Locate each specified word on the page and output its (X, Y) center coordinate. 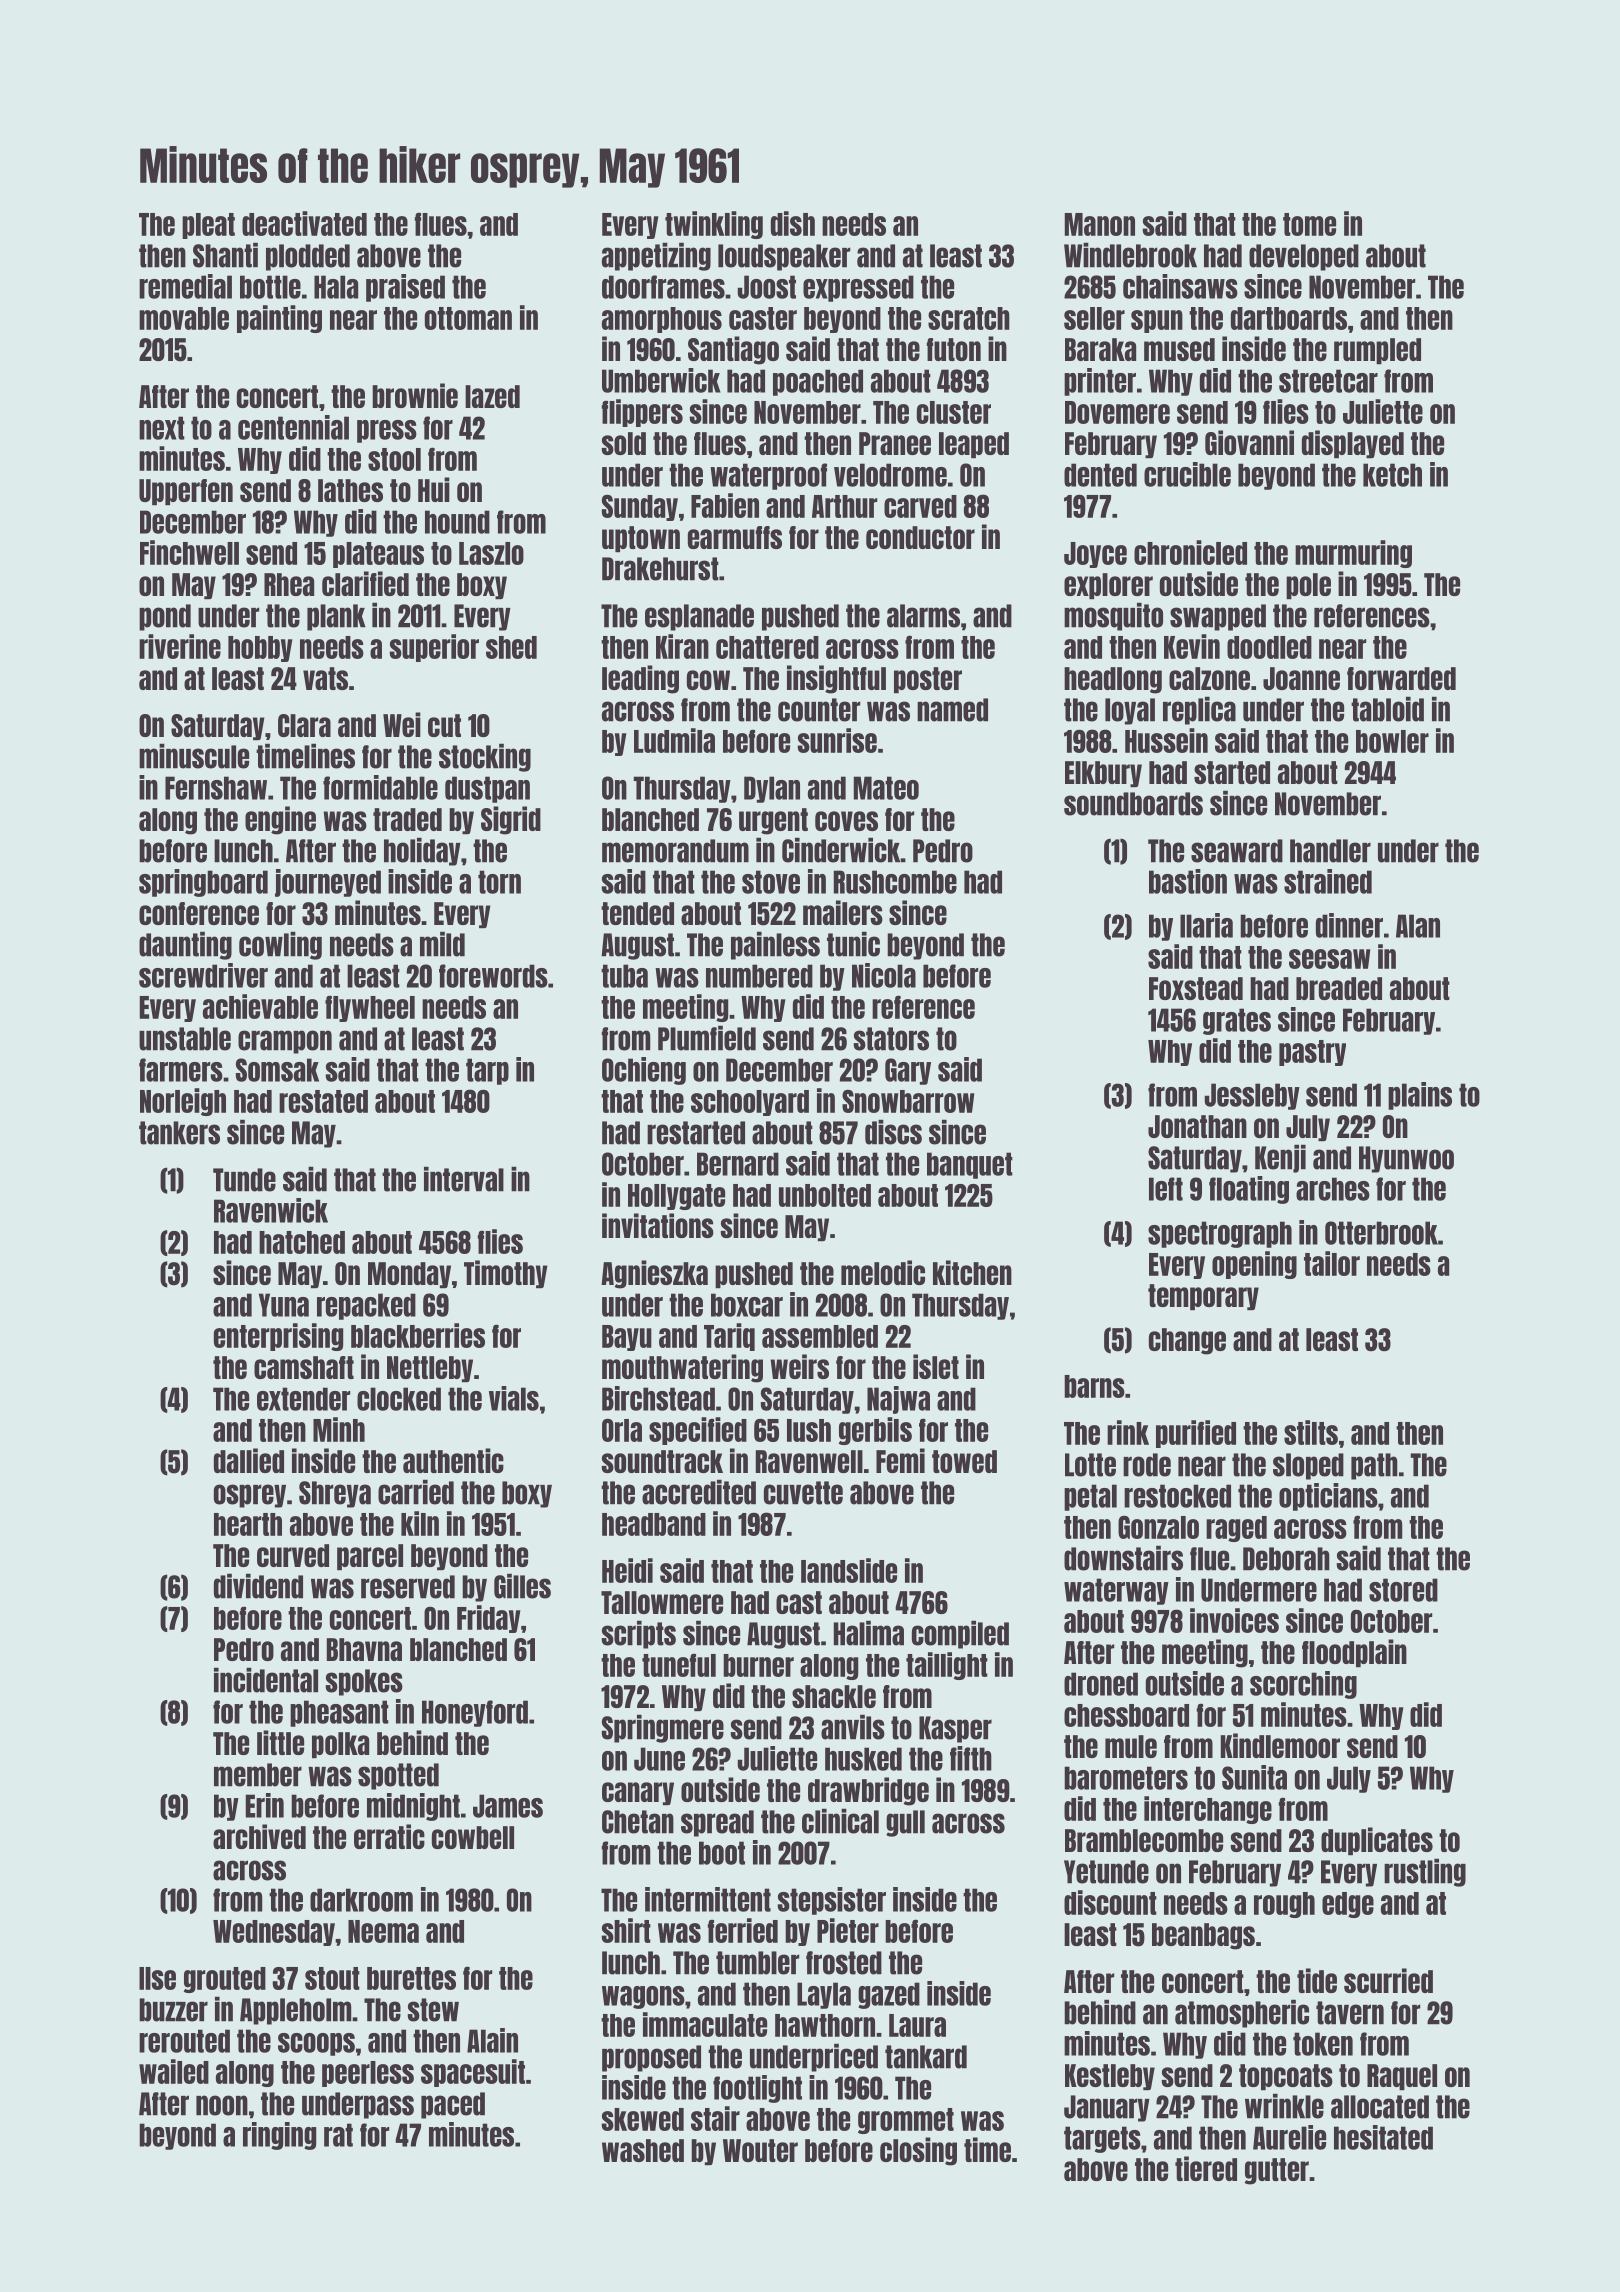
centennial (293, 427)
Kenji (1280, 1158)
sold (623, 443)
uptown (641, 539)
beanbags (1203, 1936)
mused (1179, 349)
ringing (279, 2136)
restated (323, 1101)
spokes (364, 1682)
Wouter (760, 2150)
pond (165, 617)
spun (1157, 321)
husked (863, 1759)
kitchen (972, 1272)
